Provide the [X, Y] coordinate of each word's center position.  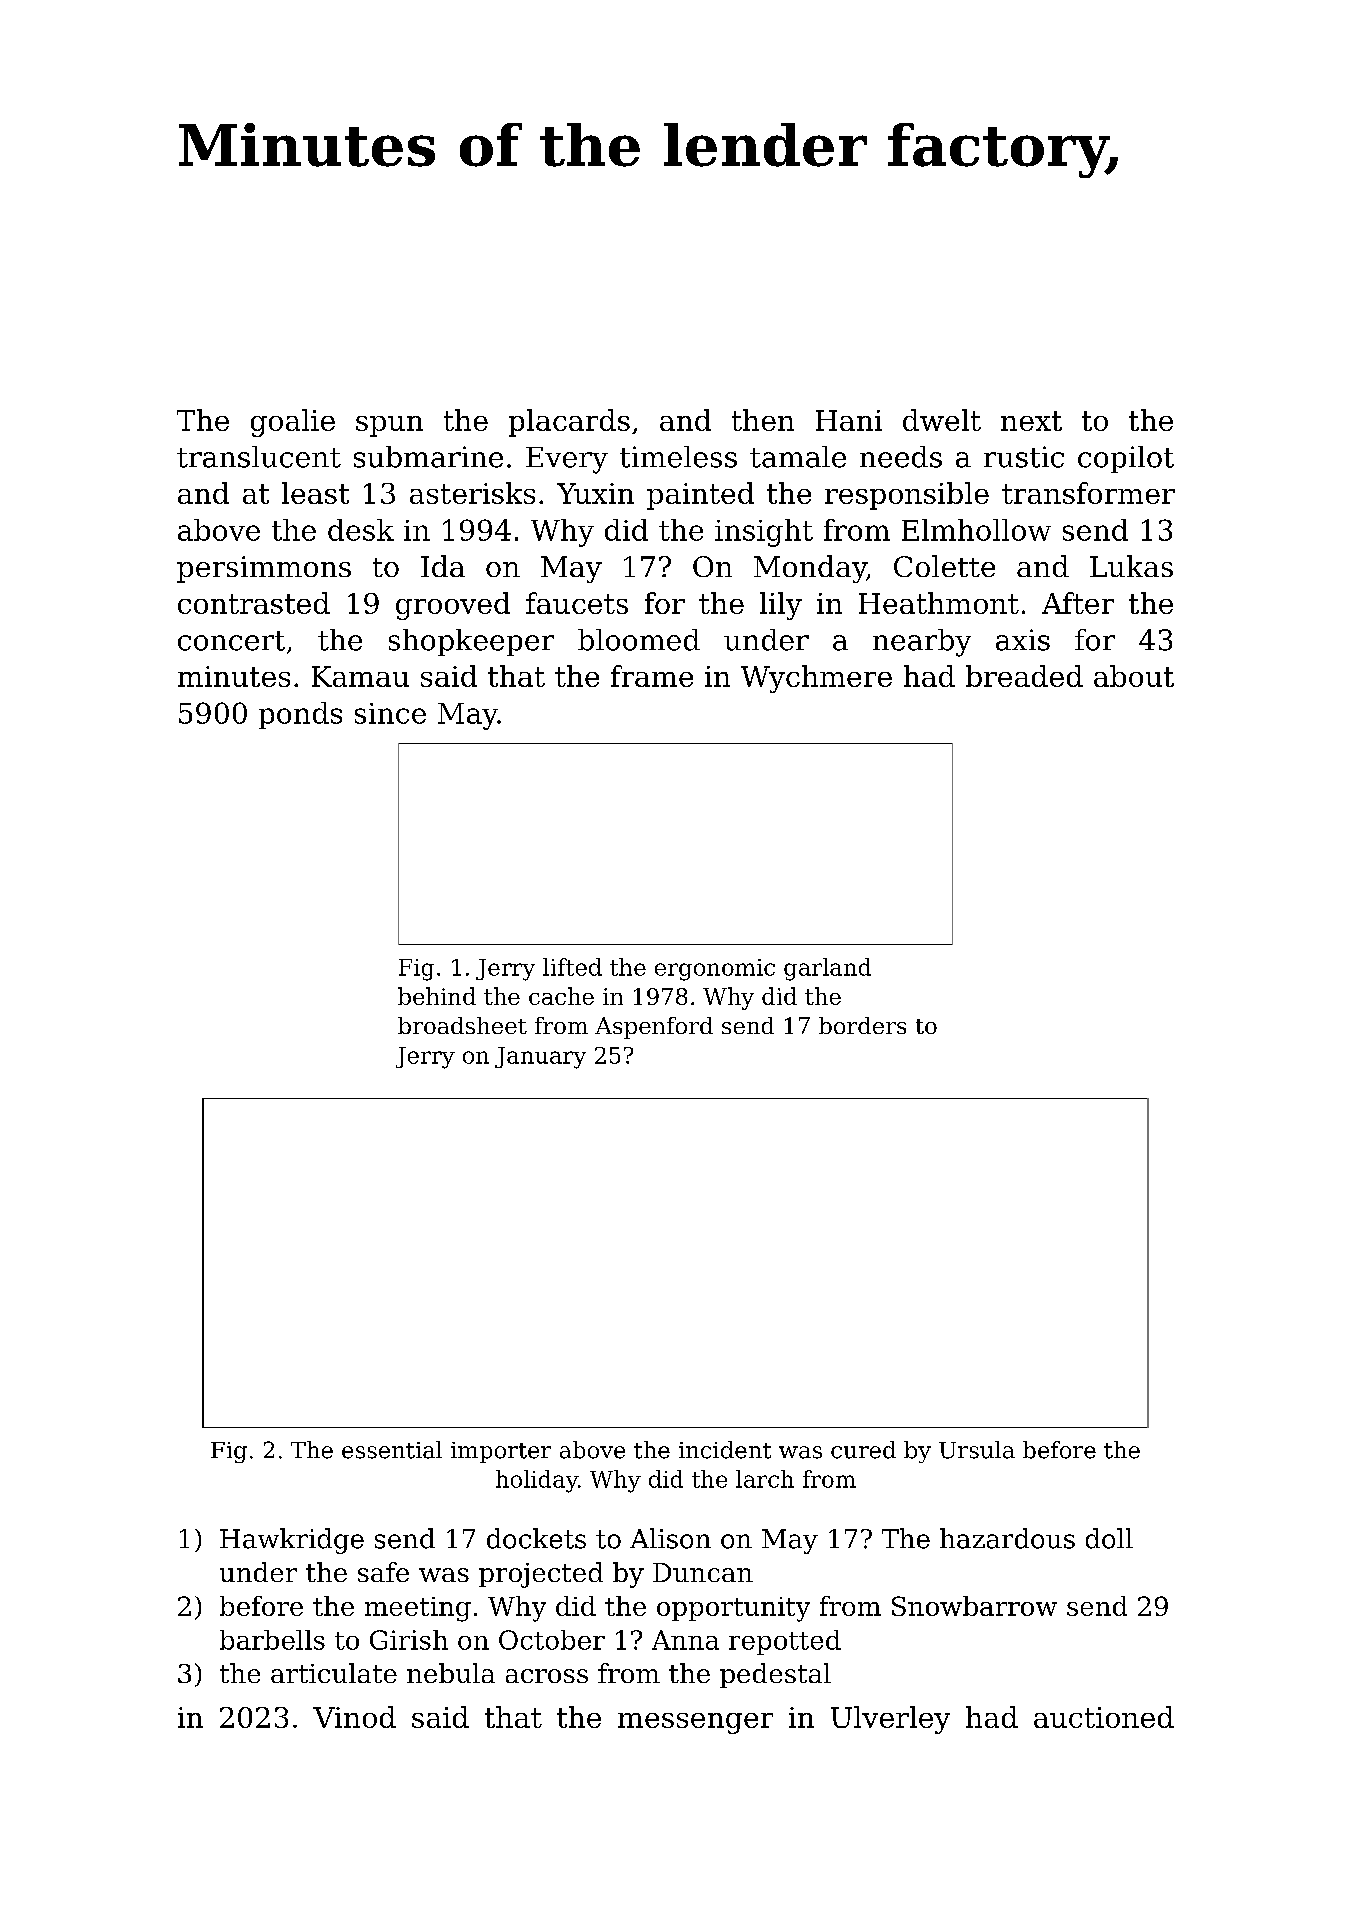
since [390, 713]
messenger [695, 1723]
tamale [798, 457]
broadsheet [462, 1025]
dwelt [942, 420]
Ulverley [890, 1720]
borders [862, 1025]
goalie [293, 423]
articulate [334, 1673]
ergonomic [715, 970]
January [540, 1058]
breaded [1024, 676]
